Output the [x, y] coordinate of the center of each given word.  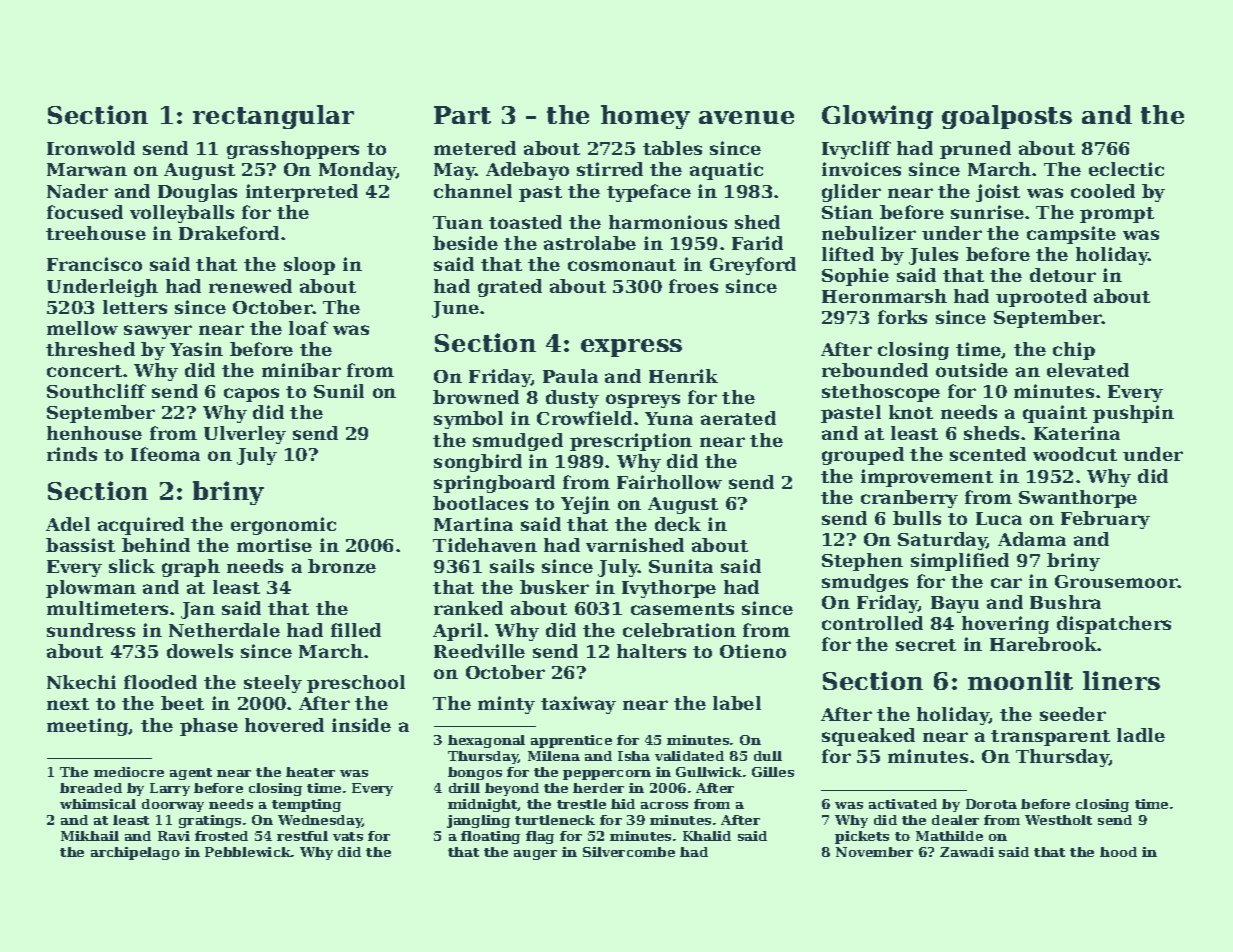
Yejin [585, 505]
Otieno [753, 651]
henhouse [94, 433]
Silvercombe [629, 852]
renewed [250, 286]
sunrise [987, 212]
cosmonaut [622, 265]
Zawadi [967, 852]
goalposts [1007, 117]
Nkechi [81, 682]
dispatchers [1114, 625]
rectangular [273, 117]
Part [462, 115]
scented [988, 454]
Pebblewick [248, 852]
